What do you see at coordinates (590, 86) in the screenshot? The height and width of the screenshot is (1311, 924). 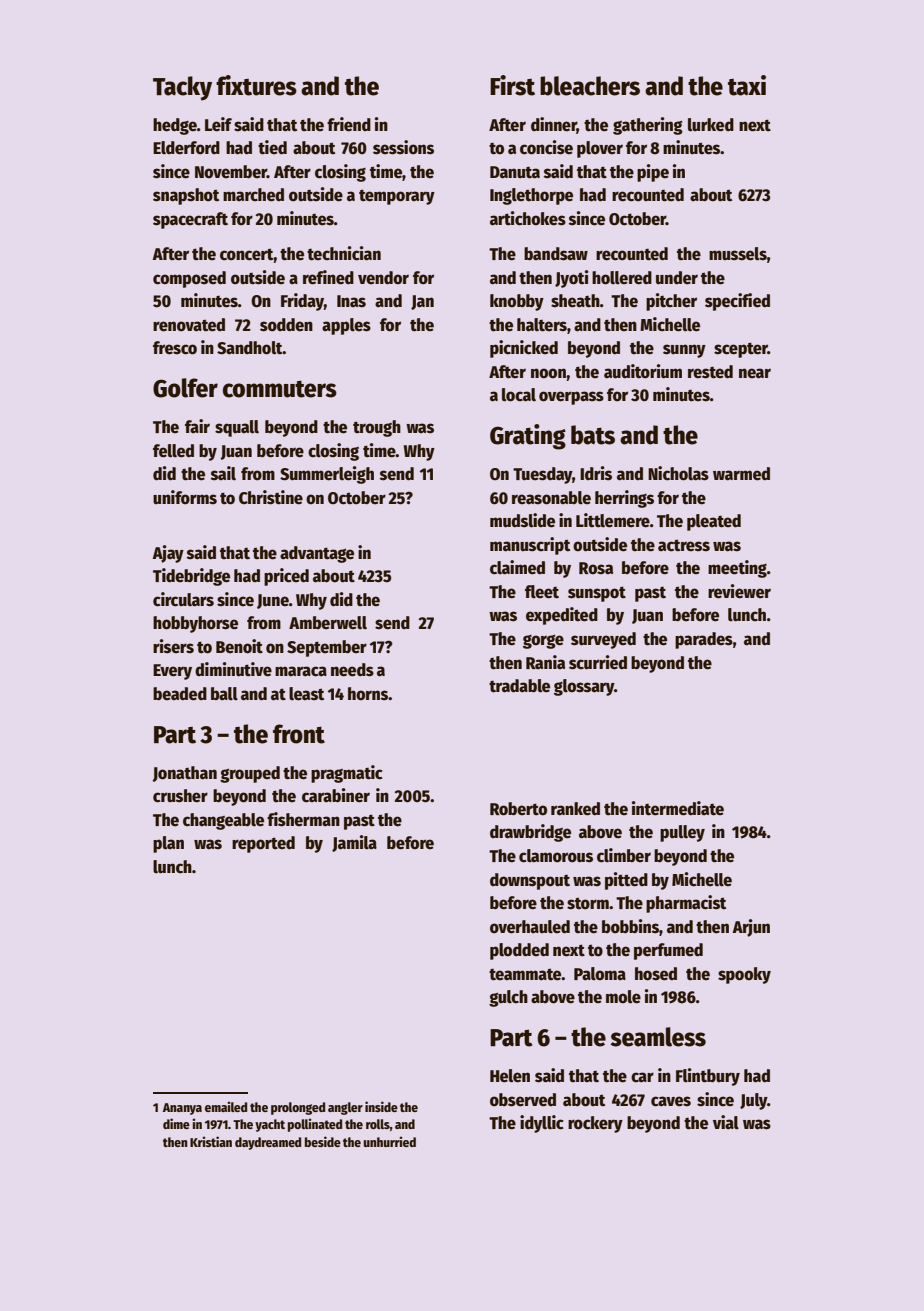 I see `bleachers` at bounding box center [590, 86].
